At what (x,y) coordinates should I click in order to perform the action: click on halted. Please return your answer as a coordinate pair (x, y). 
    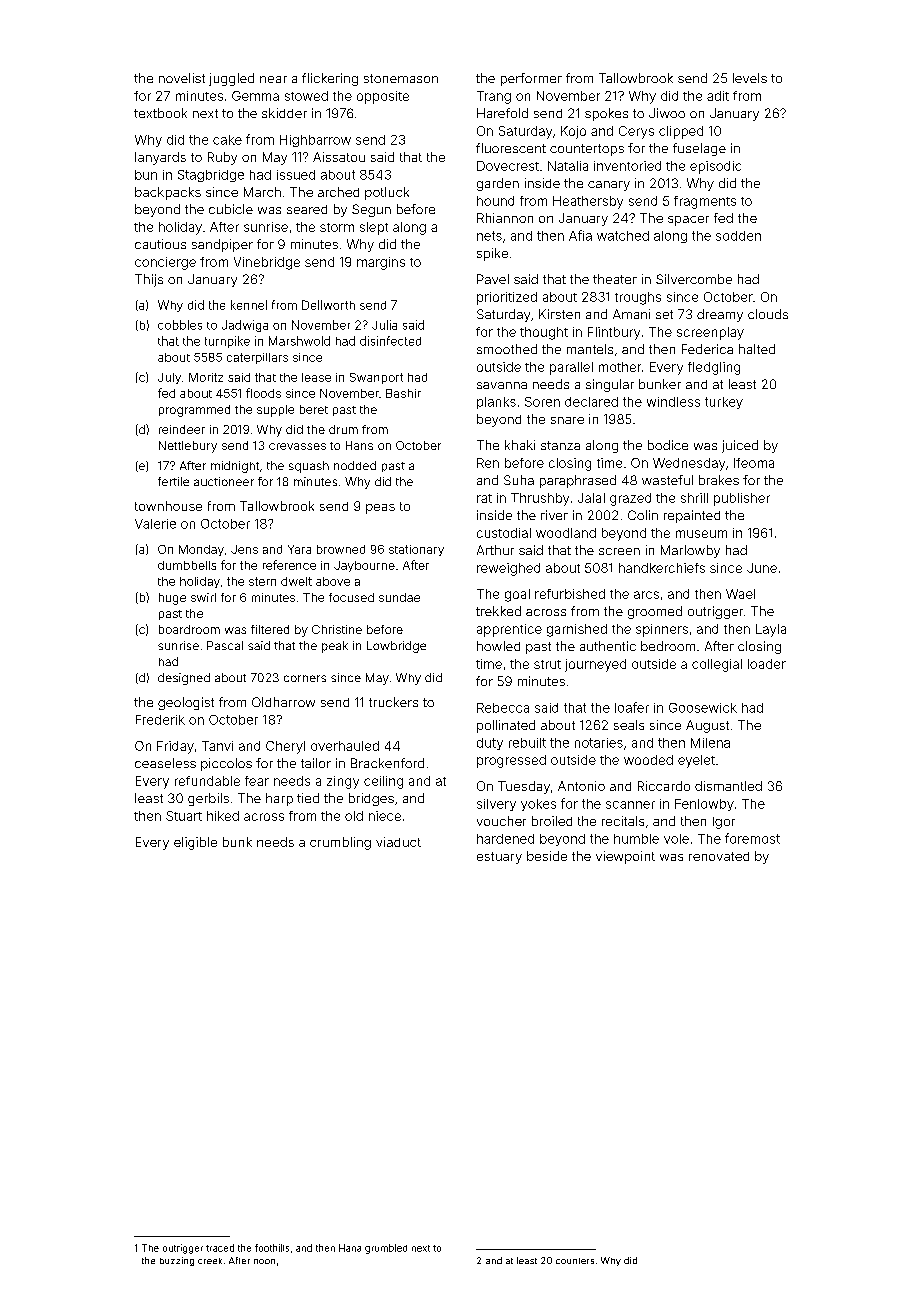
    Looking at the image, I should click on (757, 349).
